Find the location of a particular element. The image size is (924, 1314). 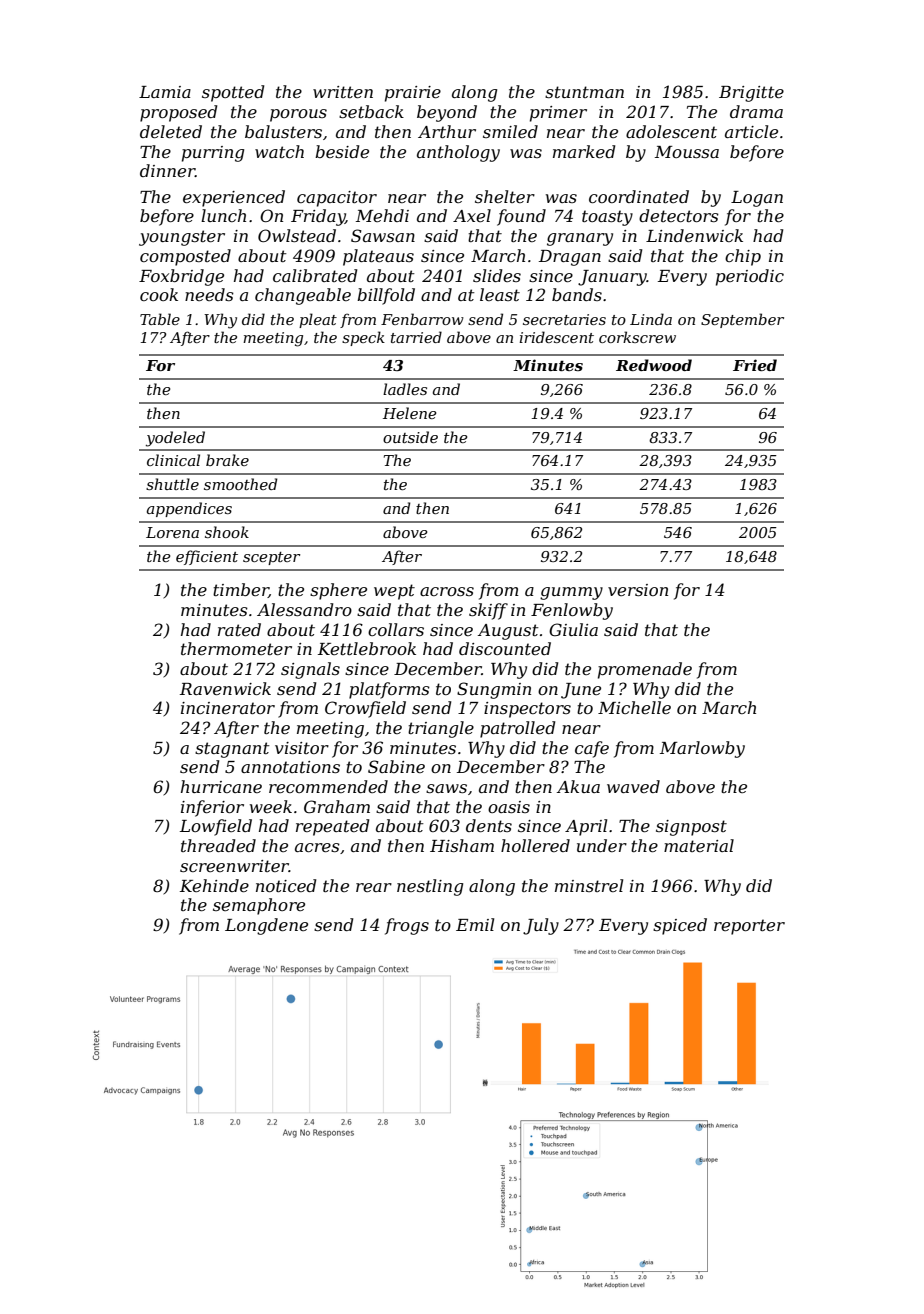

Brigitte is located at coordinates (751, 94).
